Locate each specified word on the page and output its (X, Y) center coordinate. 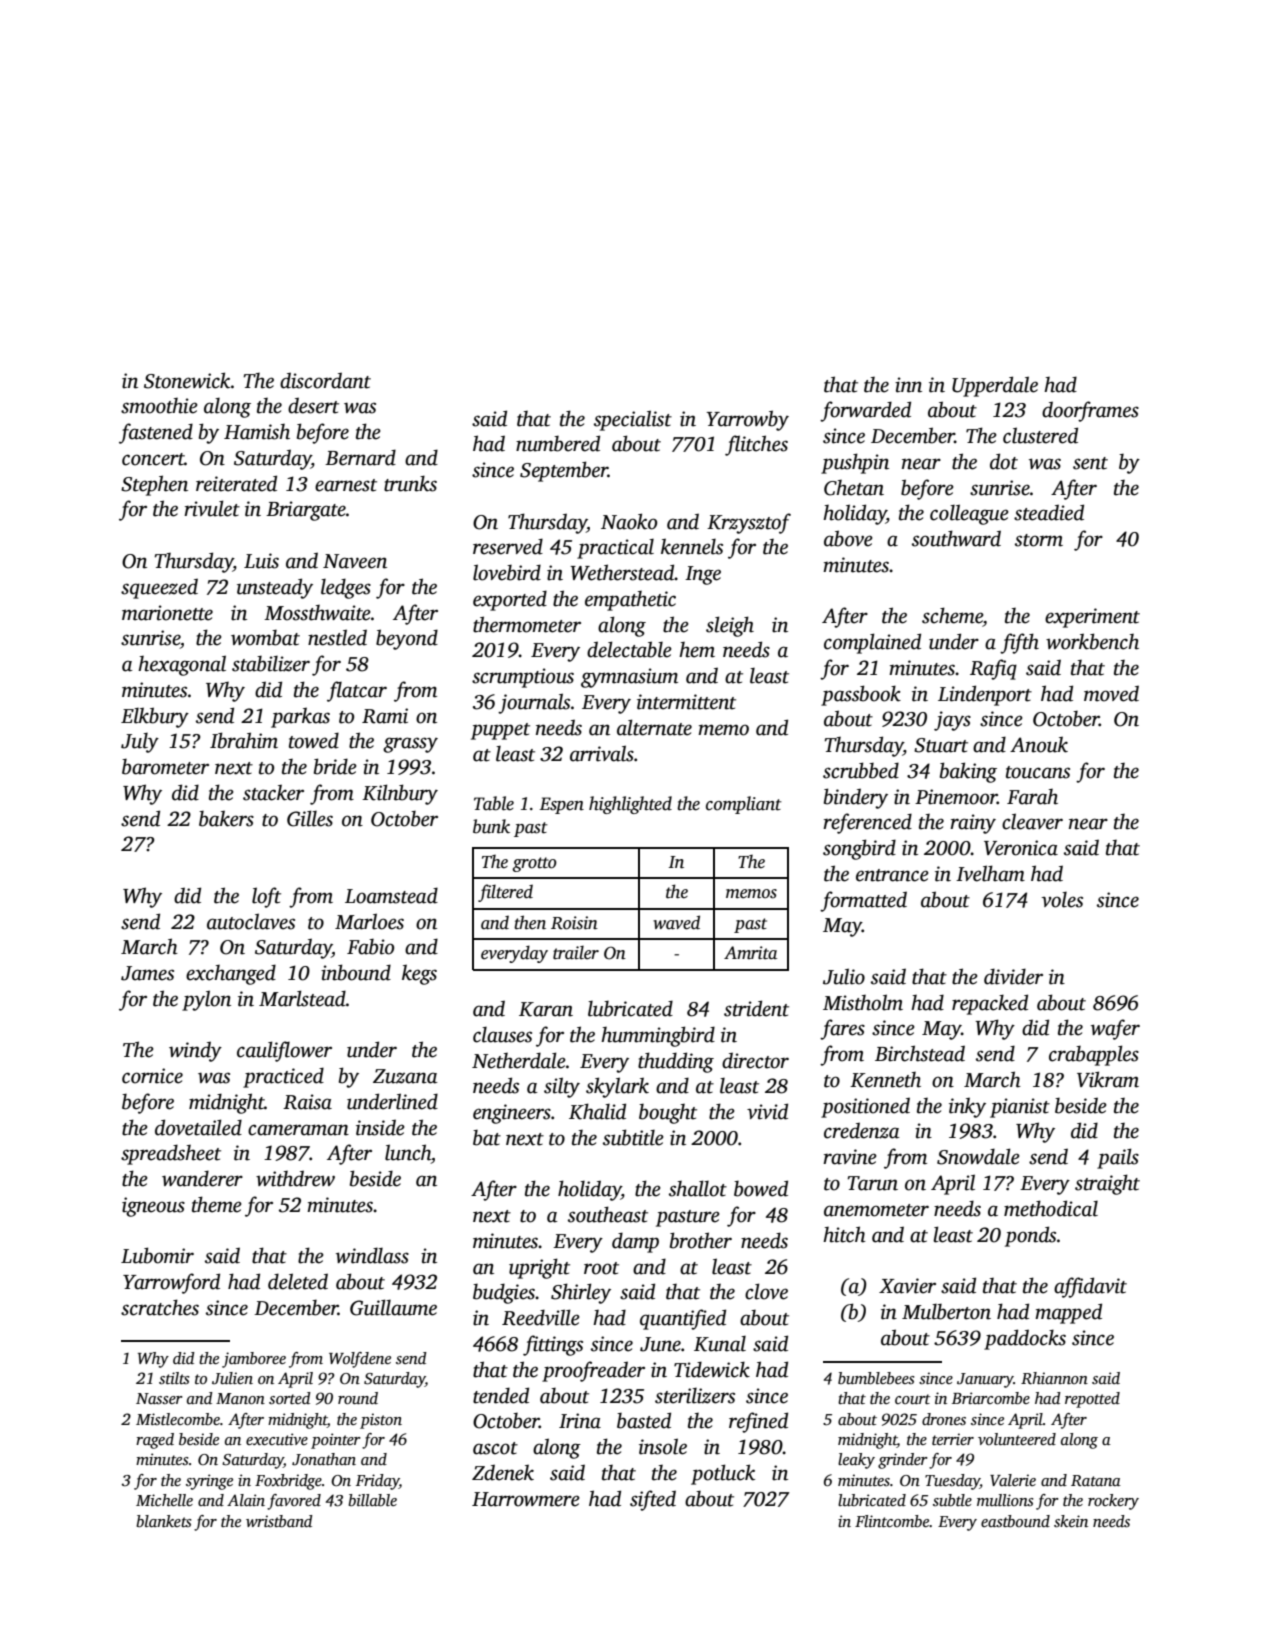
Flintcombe (892, 1521)
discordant (325, 380)
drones (944, 1419)
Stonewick (187, 380)
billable (372, 1500)
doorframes (1090, 411)
